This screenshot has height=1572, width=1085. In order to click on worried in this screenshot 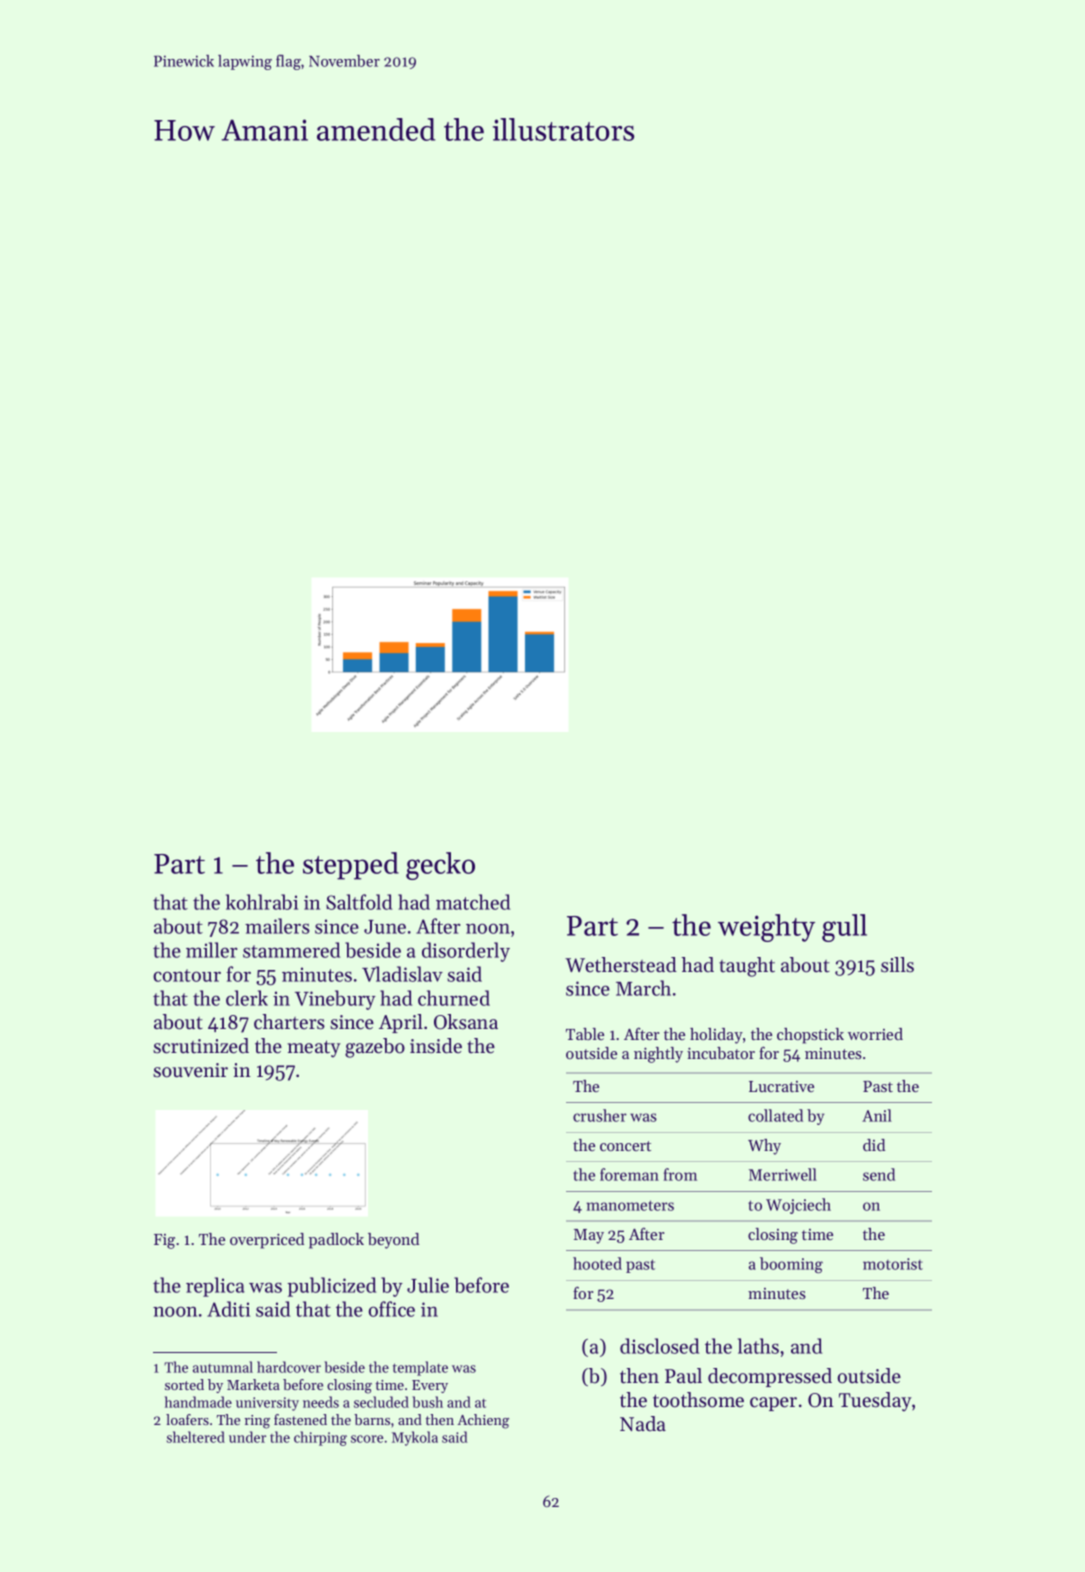, I will do `click(875, 1034)`.
